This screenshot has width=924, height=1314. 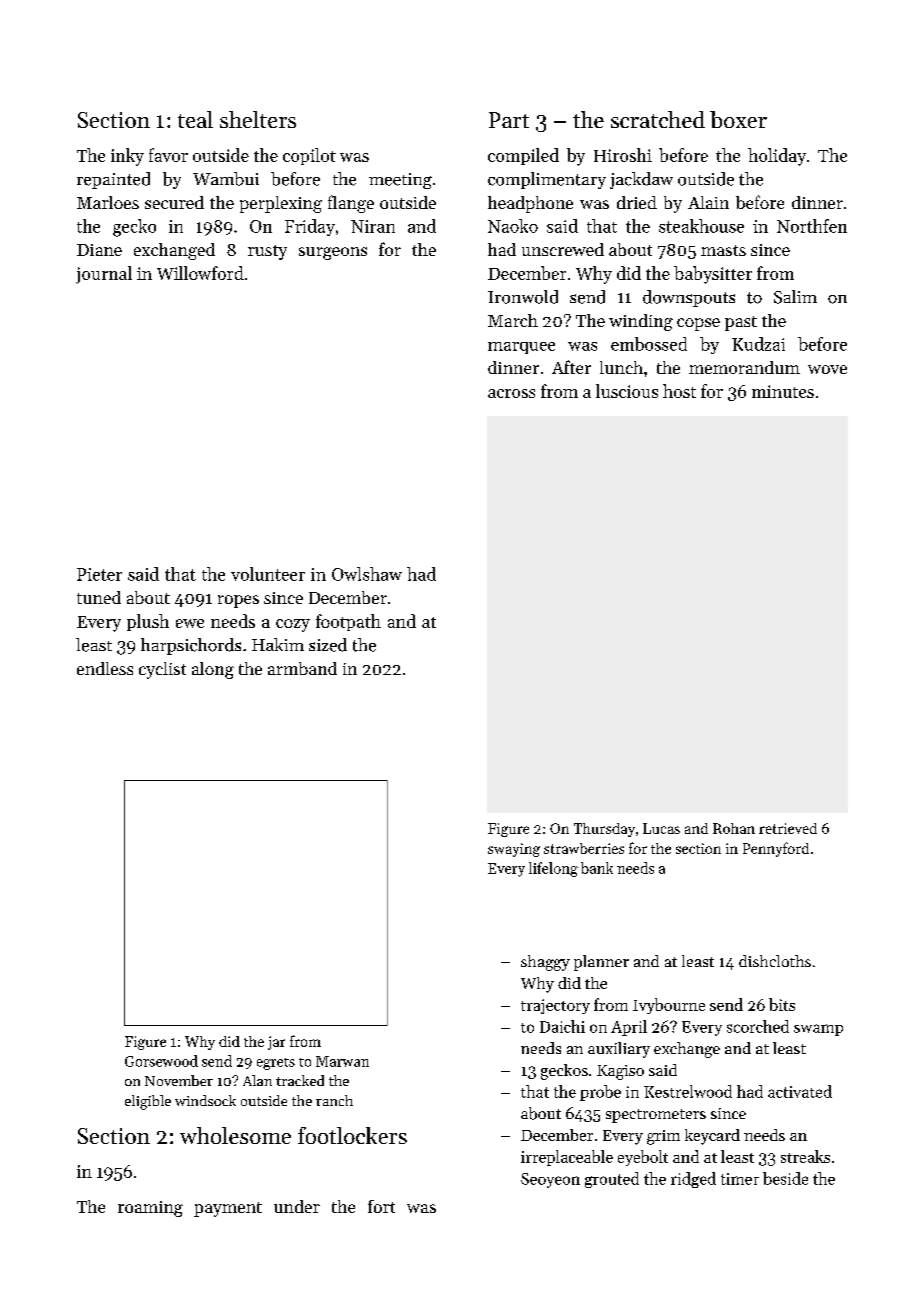 I want to click on jar, so click(x=276, y=1043).
